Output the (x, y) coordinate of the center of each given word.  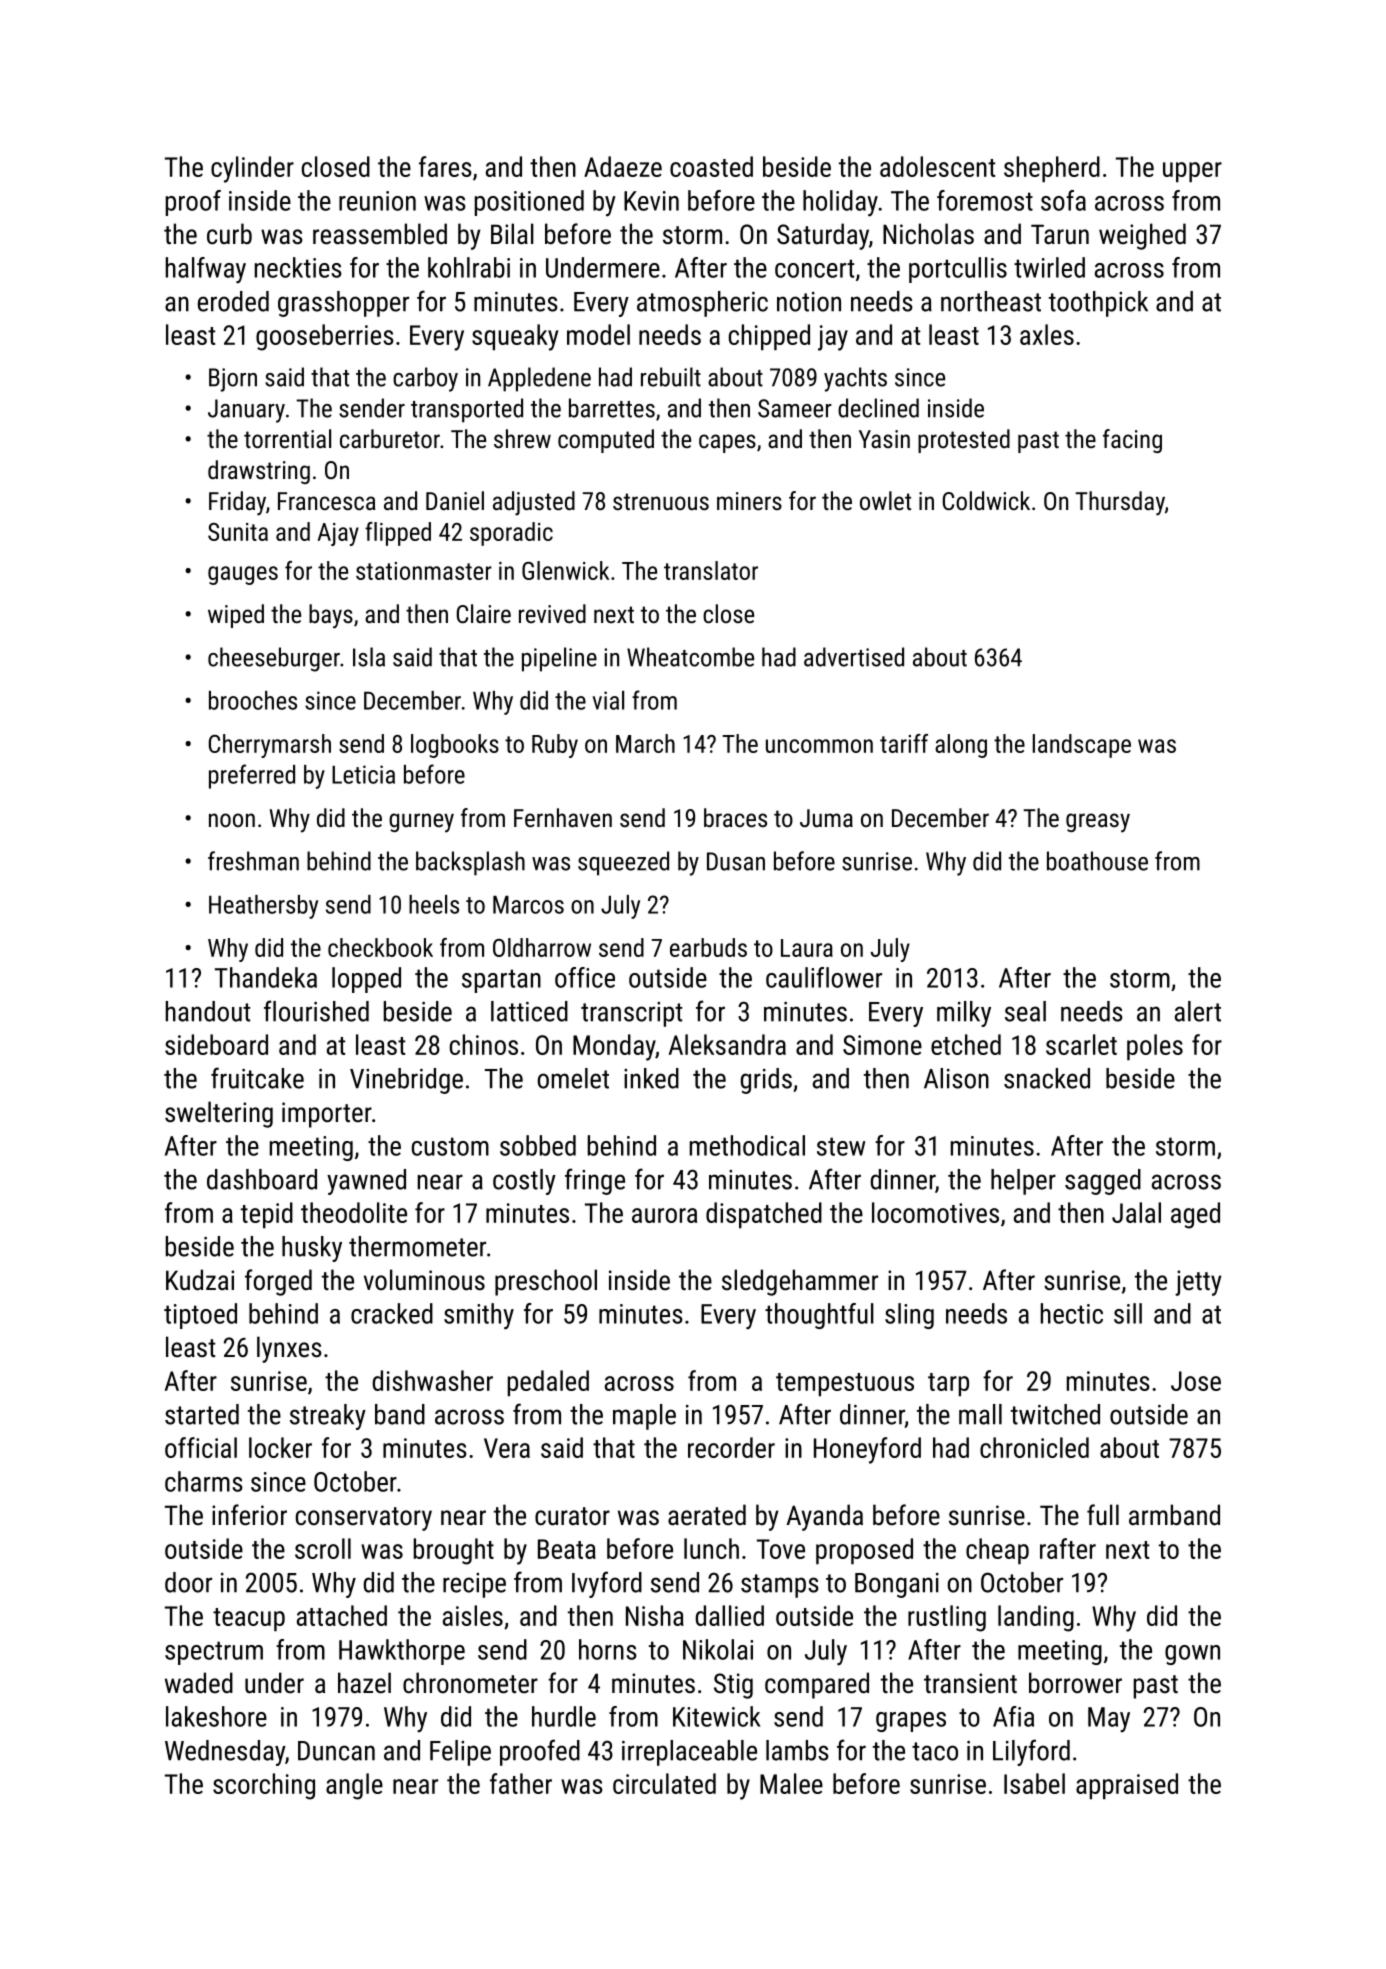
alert (1198, 1011)
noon (232, 820)
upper (1192, 172)
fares (445, 166)
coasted (711, 166)
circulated (664, 1783)
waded (199, 1683)
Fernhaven (563, 817)
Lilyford (1031, 1752)
